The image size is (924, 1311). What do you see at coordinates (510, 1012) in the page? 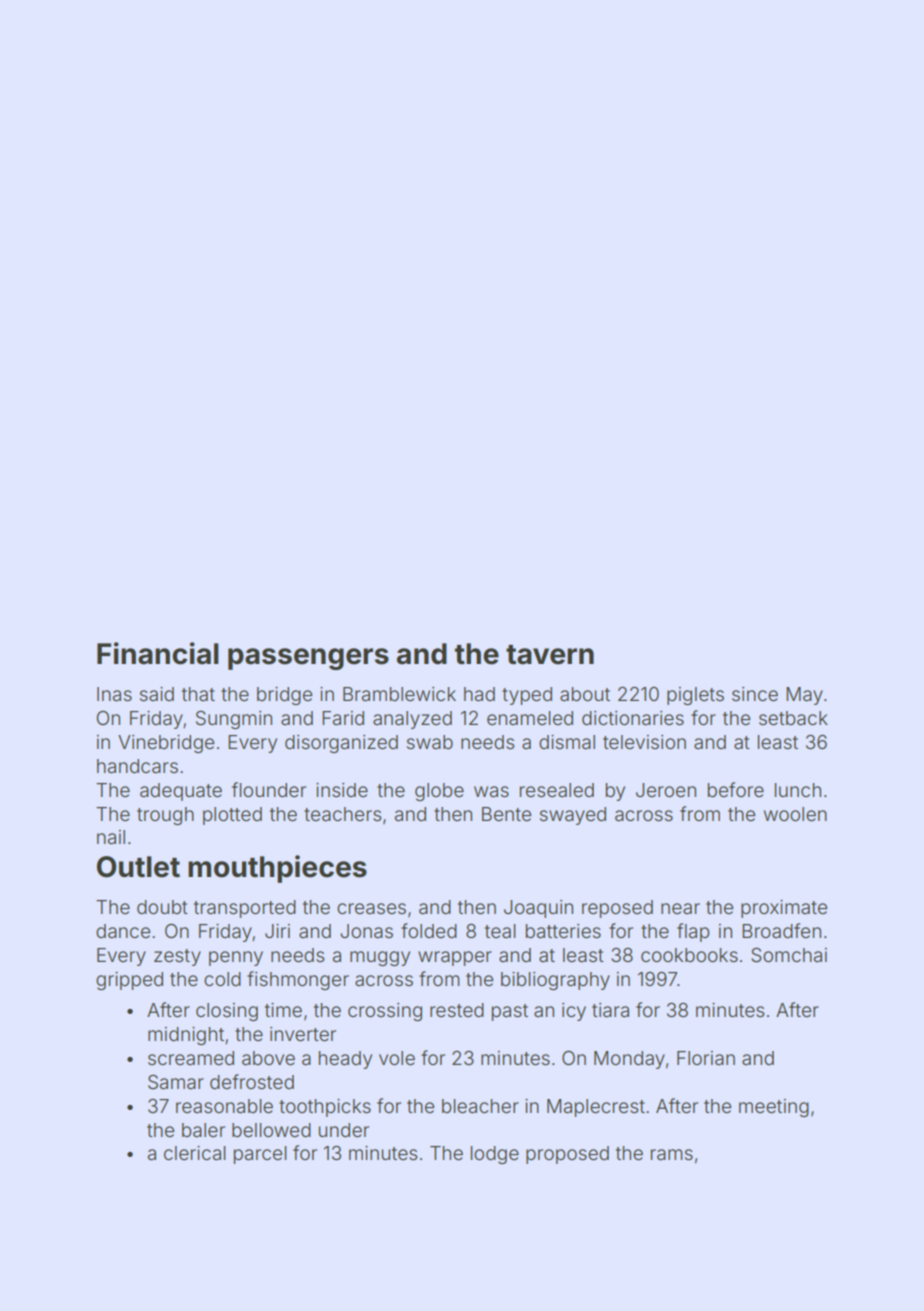
I see `past` at bounding box center [510, 1012].
